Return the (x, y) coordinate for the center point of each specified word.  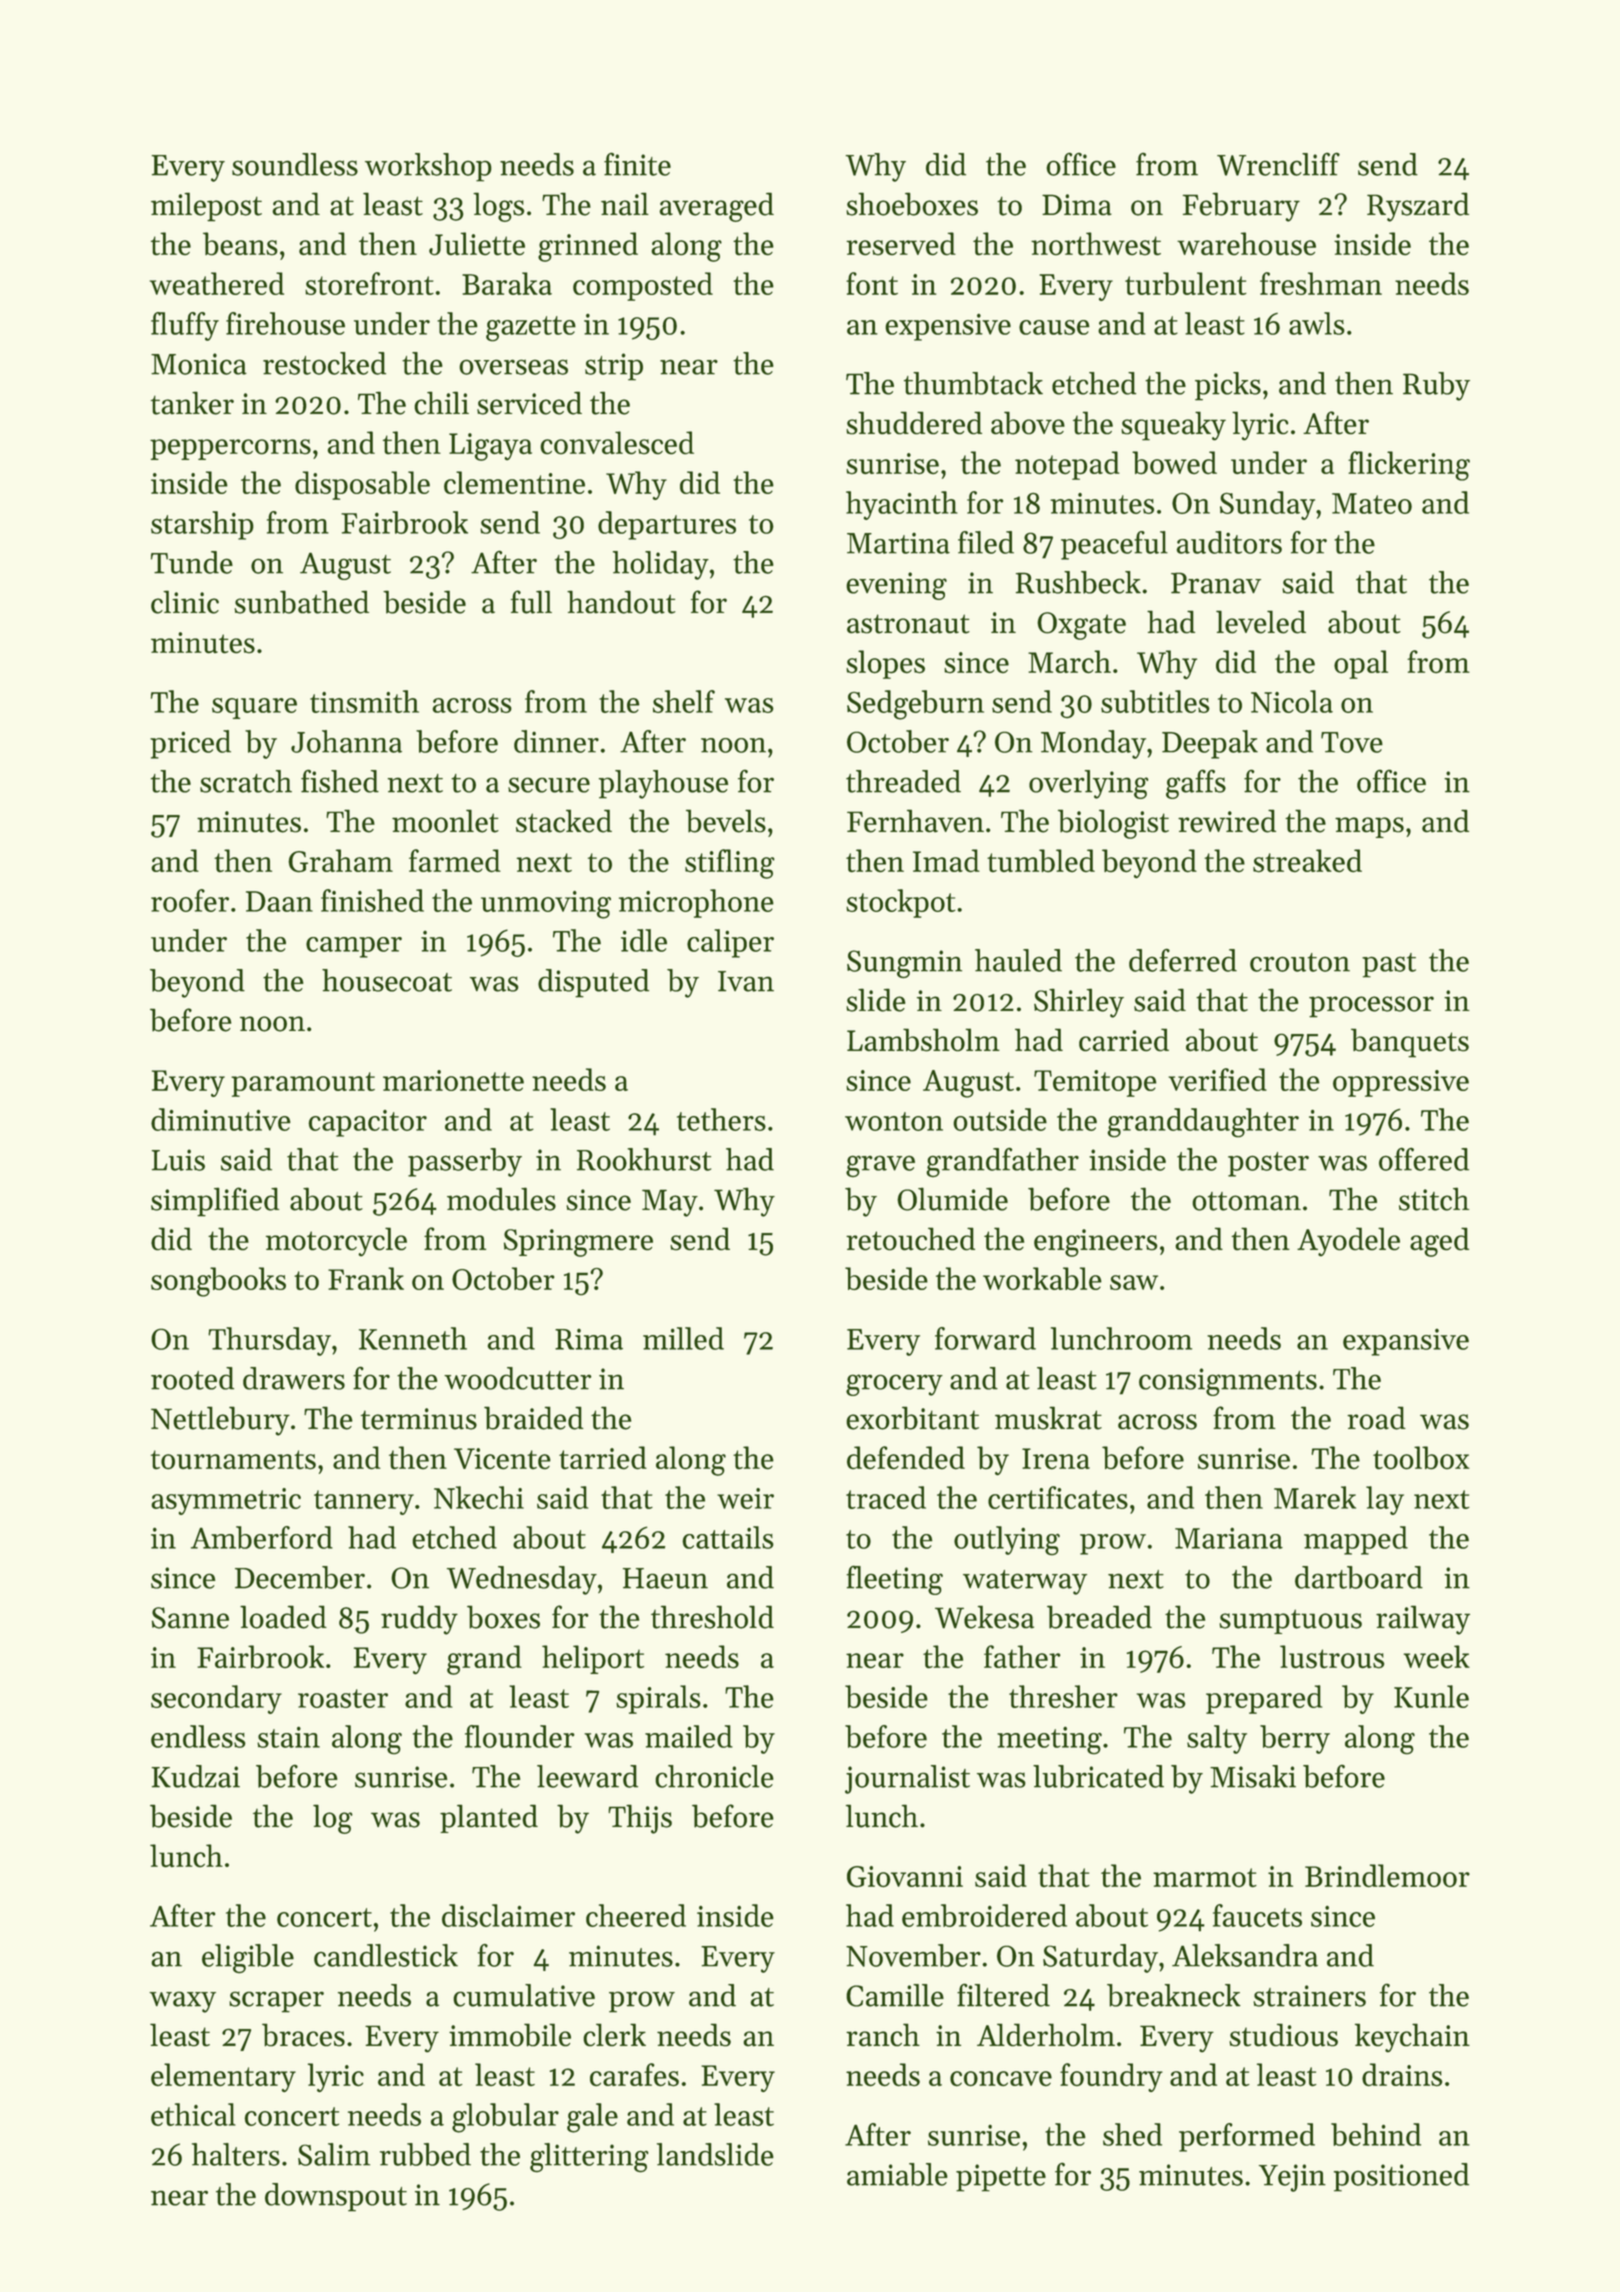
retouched (910, 1239)
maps (1369, 827)
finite (637, 164)
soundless (295, 164)
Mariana (1229, 1538)
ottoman (1246, 1201)
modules (501, 1199)
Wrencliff (1278, 164)
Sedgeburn (915, 705)
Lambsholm (923, 1040)
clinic (185, 602)
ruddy (419, 1620)
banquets (1410, 1043)
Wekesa (984, 1617)
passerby (465, 1162)
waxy (182, 2002)
